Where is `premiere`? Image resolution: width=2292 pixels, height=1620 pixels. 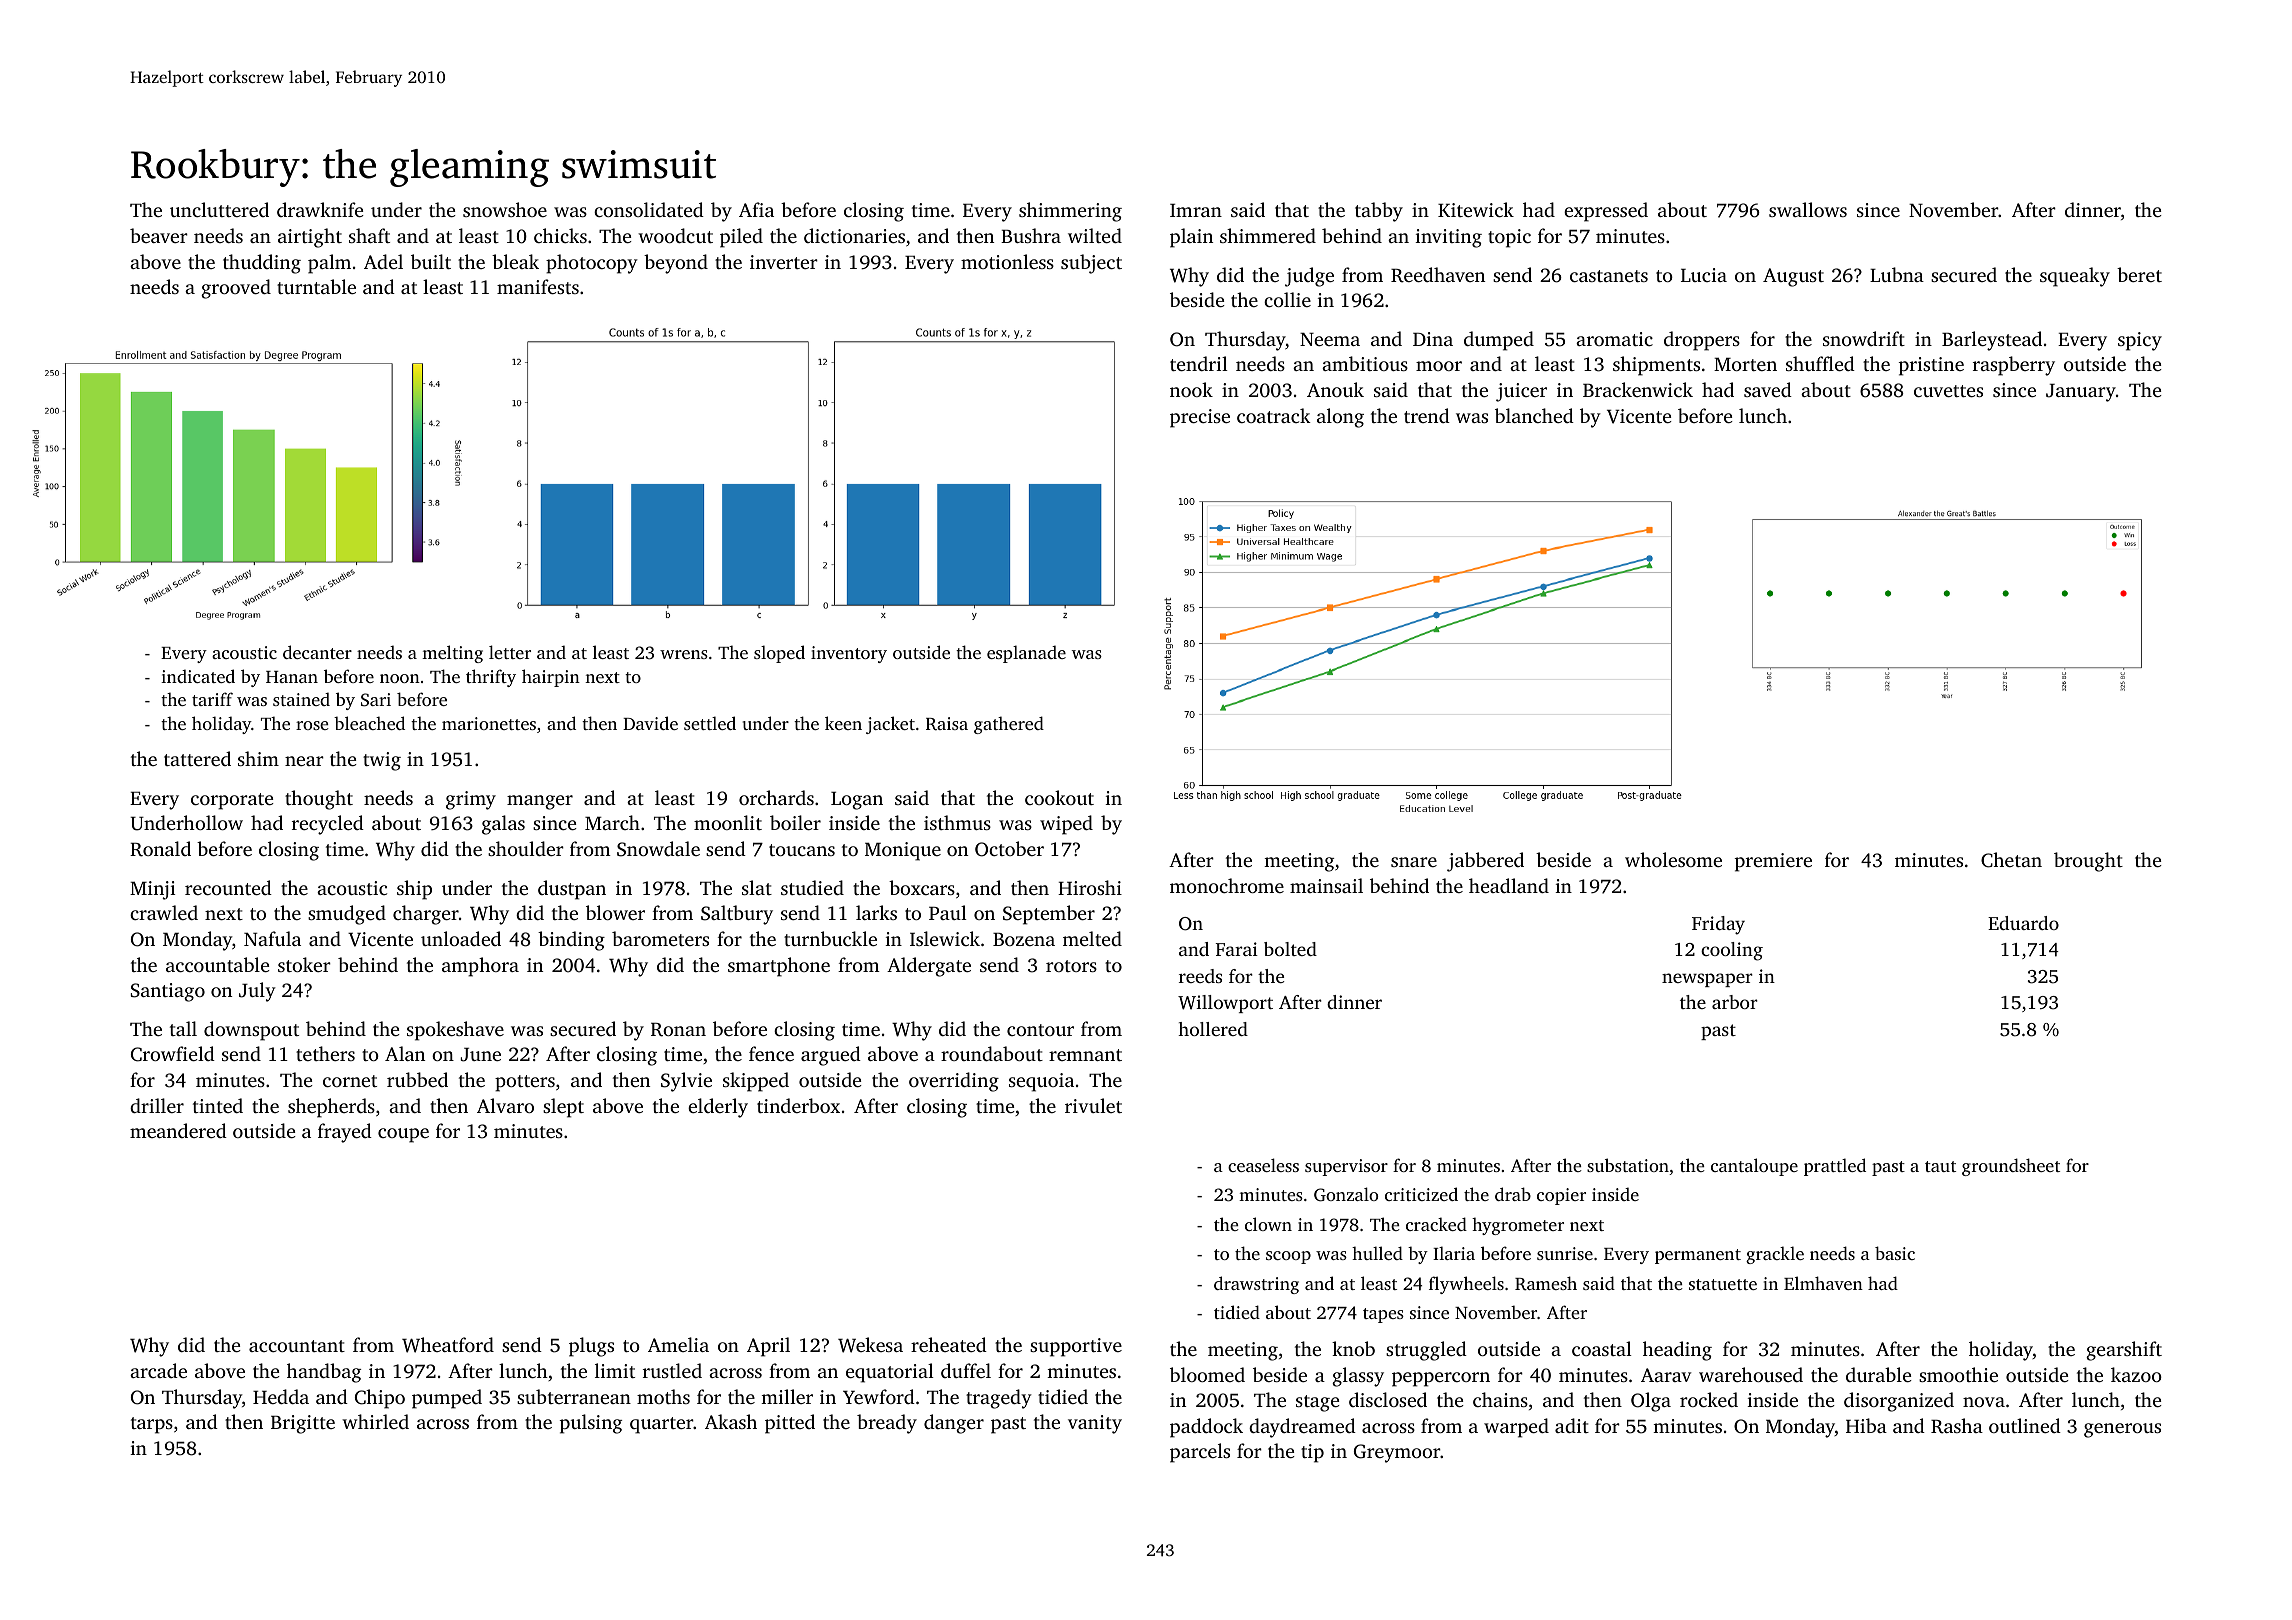
premiere is located at coordinates (1773, 862).
